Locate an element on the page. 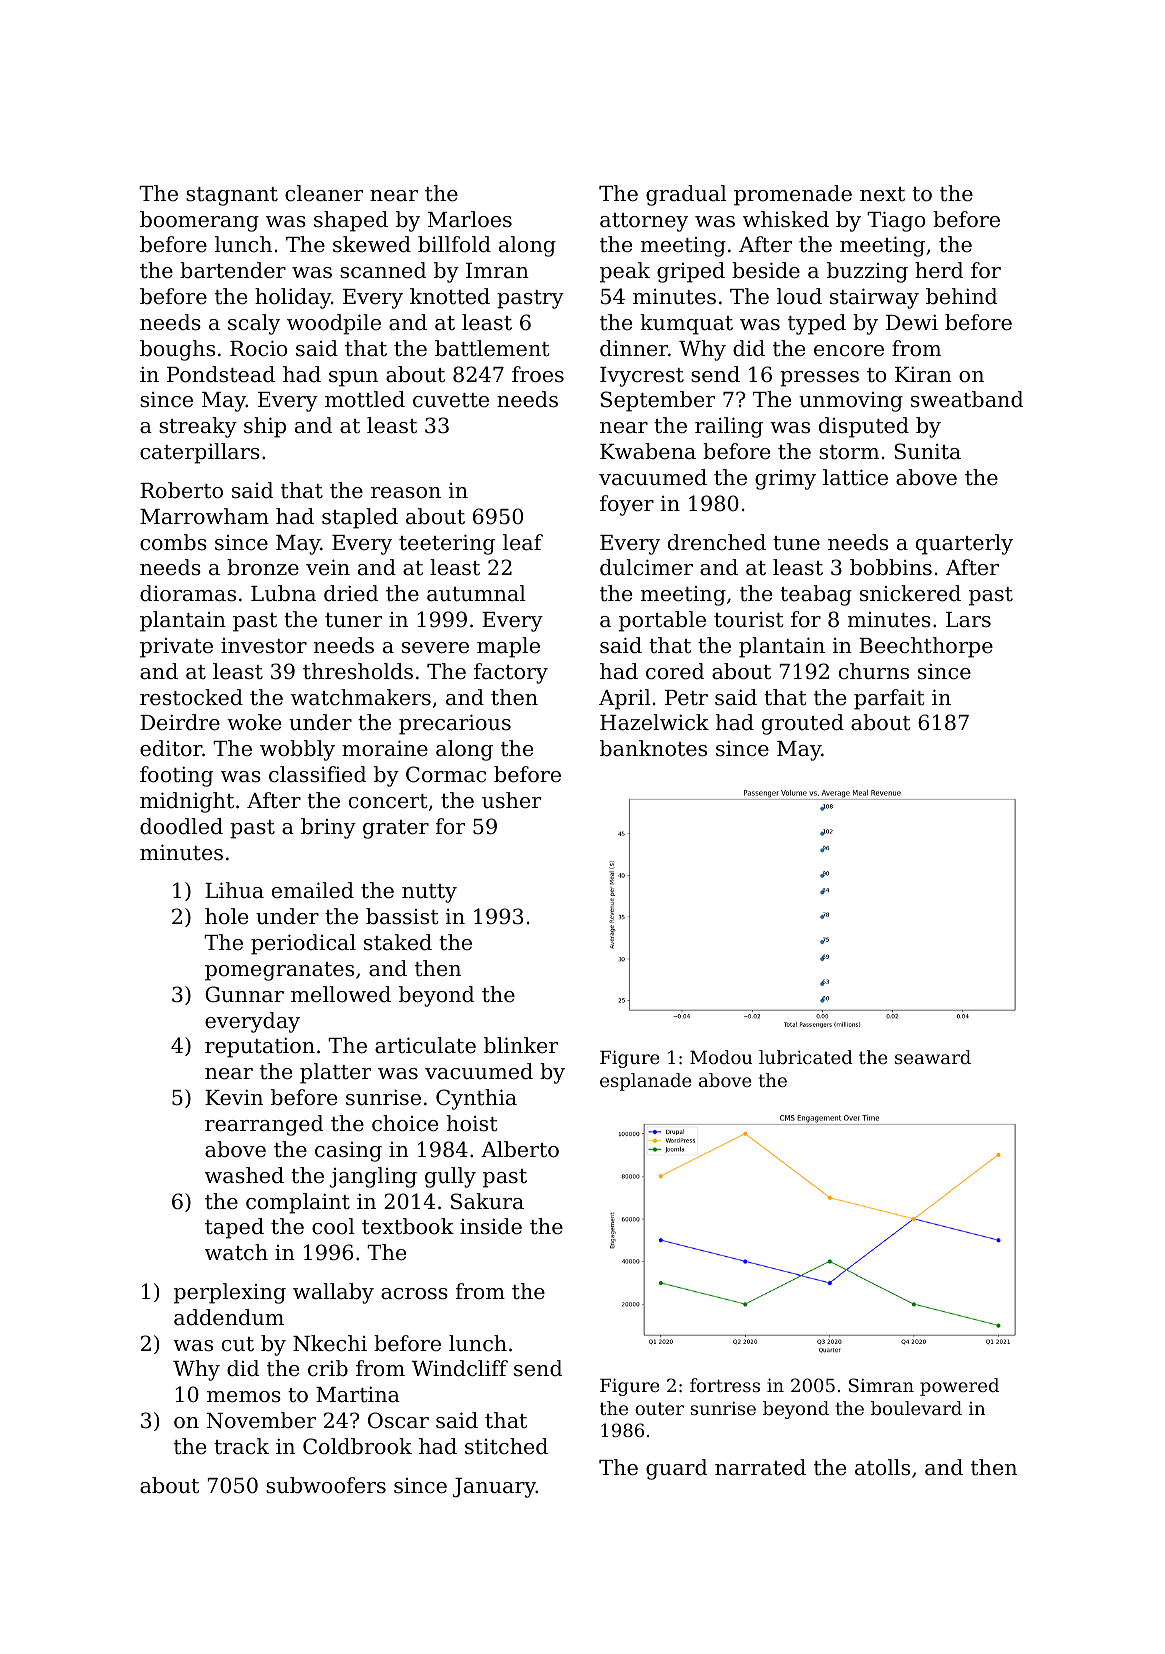  cuvette is located at coordinates (451, 400).
